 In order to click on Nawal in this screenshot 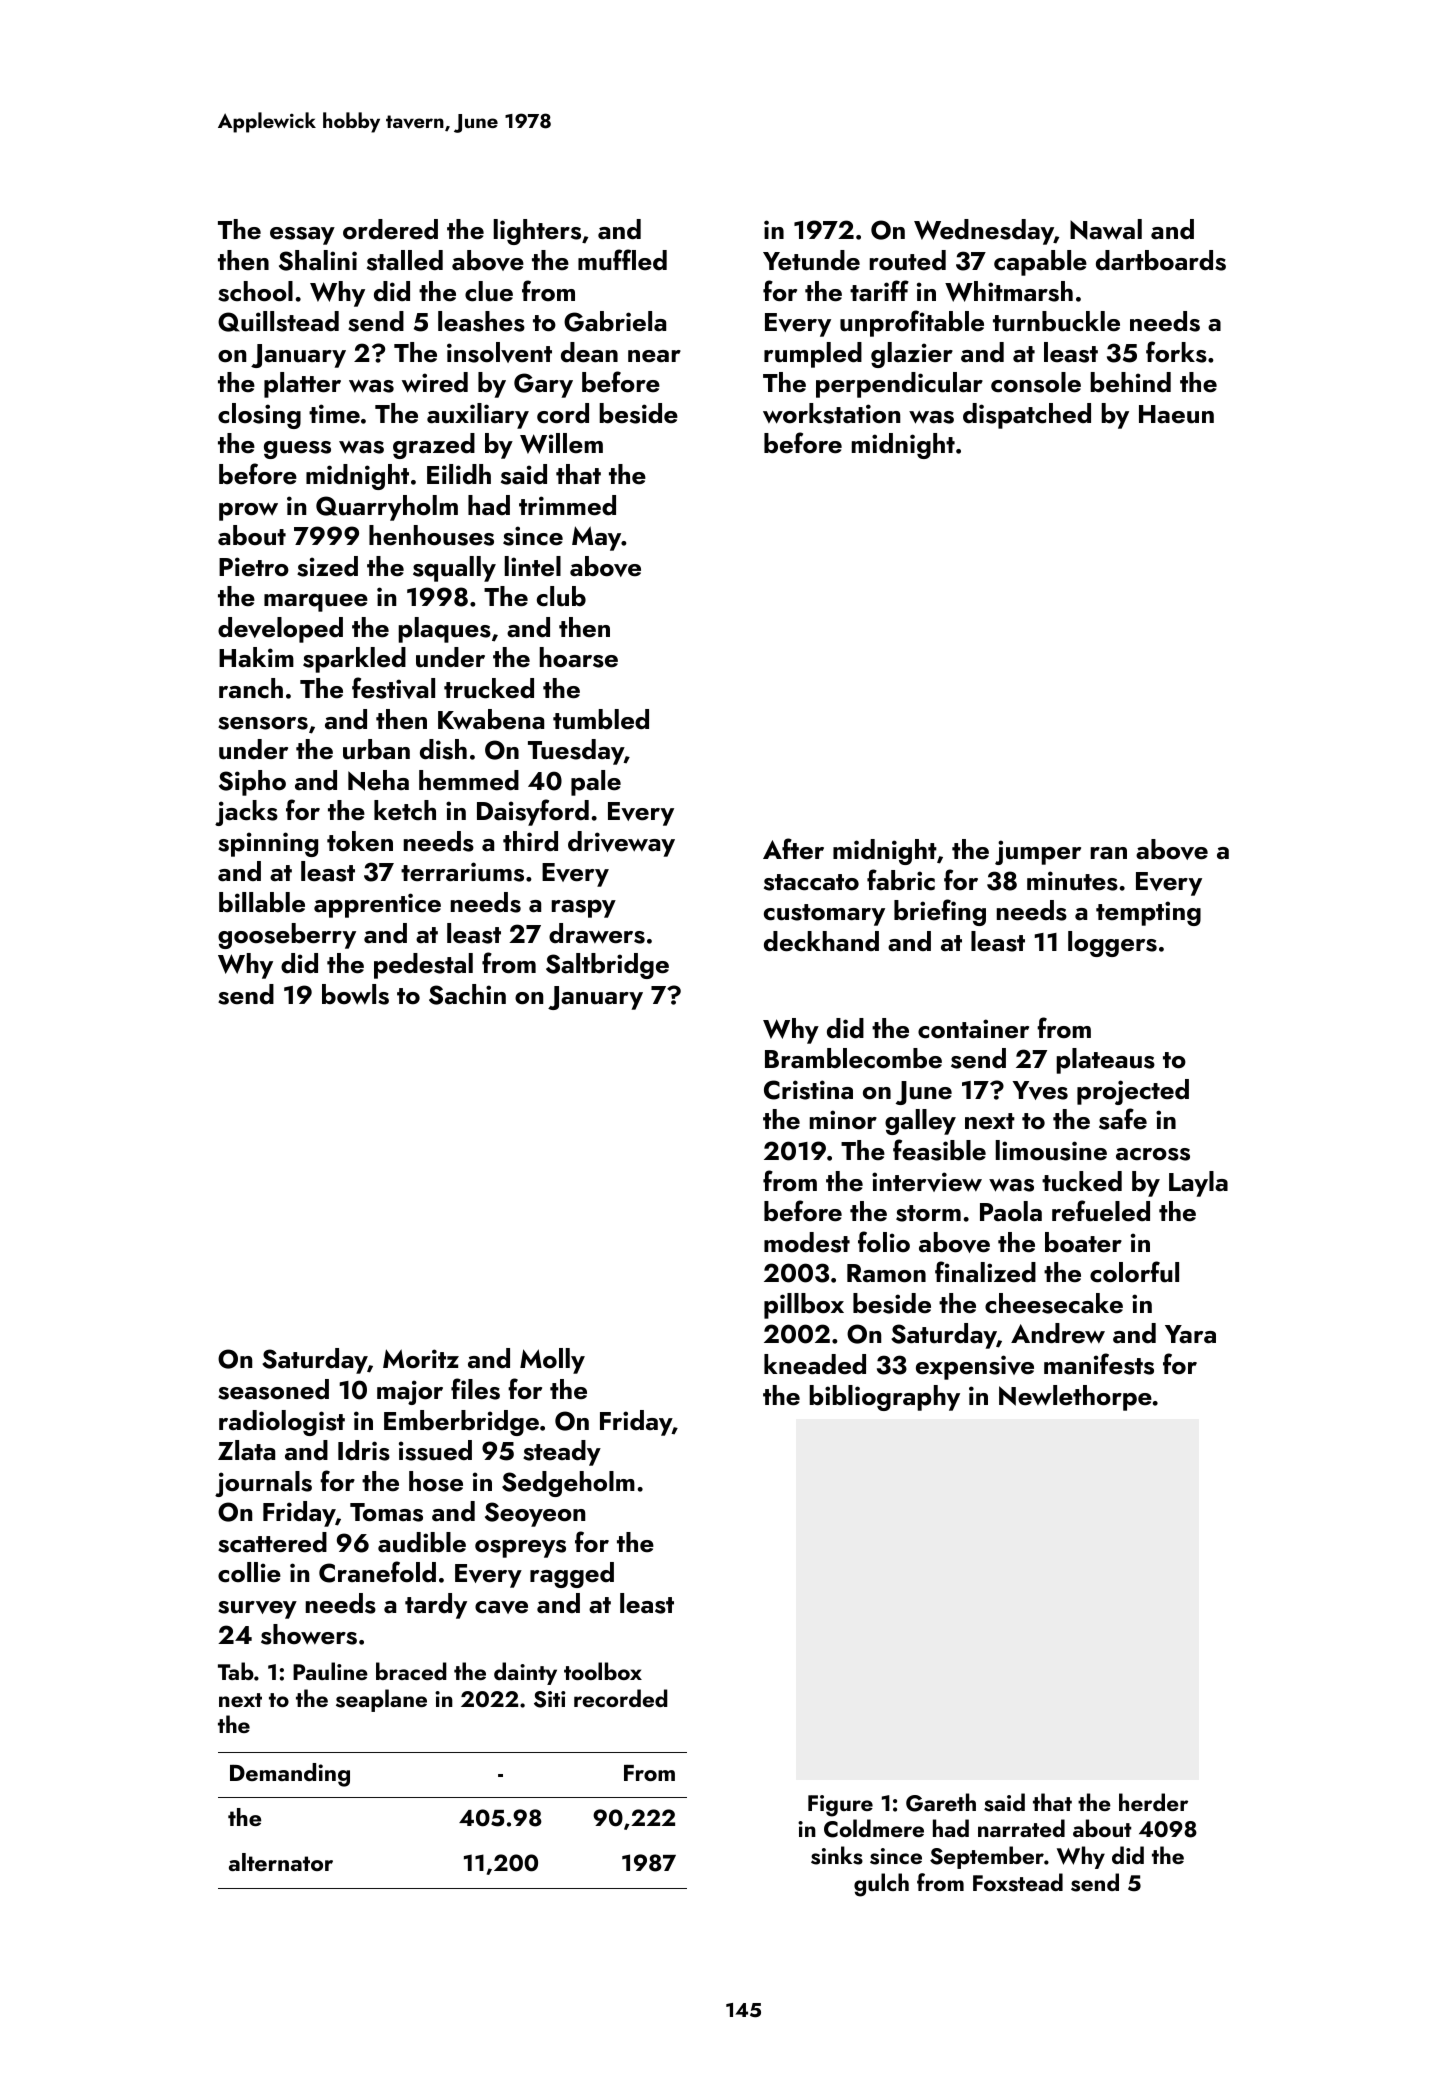, I will do `click(1106, 229)`.
